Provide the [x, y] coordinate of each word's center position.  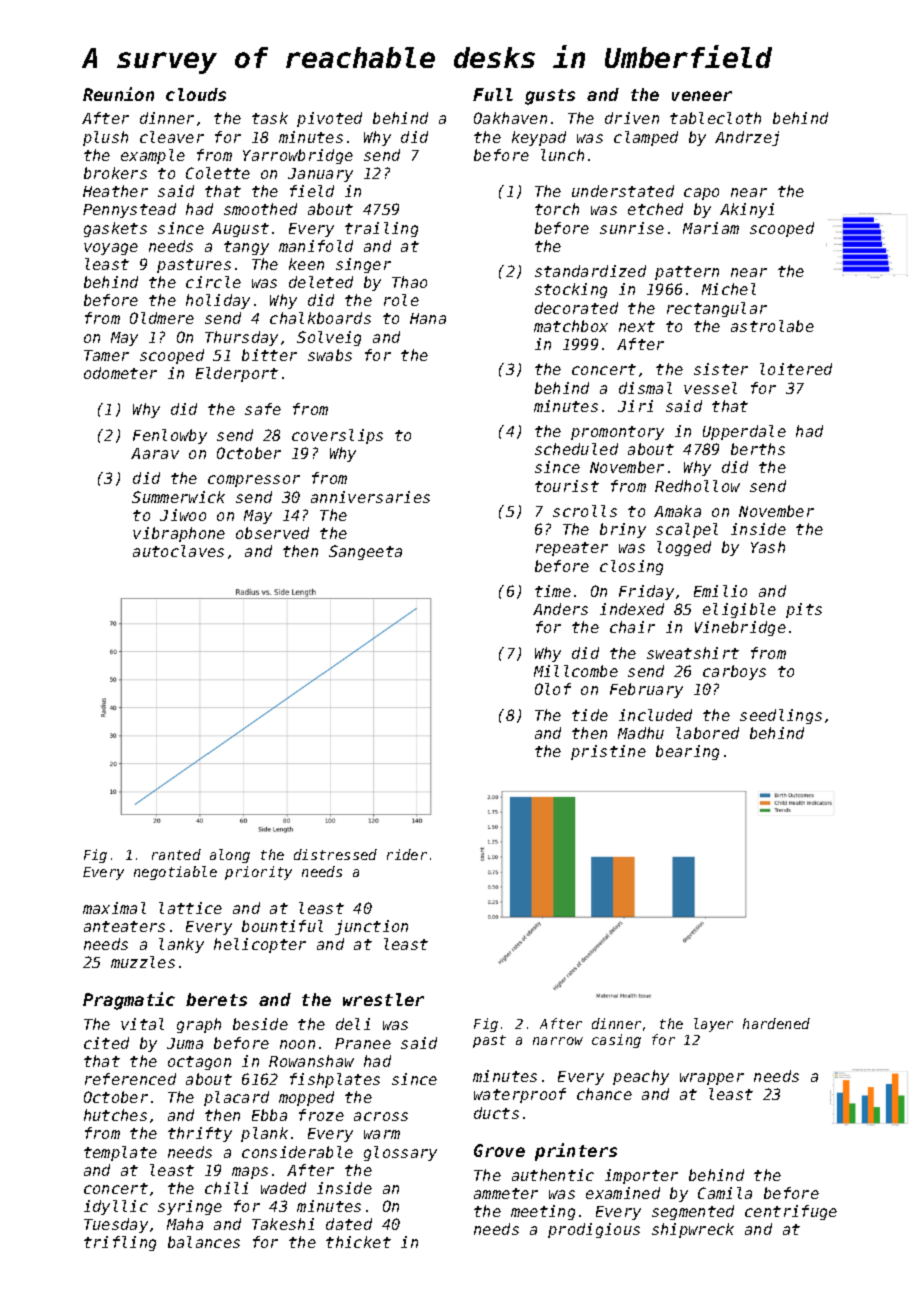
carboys [734, 672]
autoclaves [178, 551]
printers [576, 1152]
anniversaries [370, 497]
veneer [702, 96]
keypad [539, 138]
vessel [710, 388]
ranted [176, 854]
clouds [196, 94]
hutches [115, 1115]
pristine [608, 752]
